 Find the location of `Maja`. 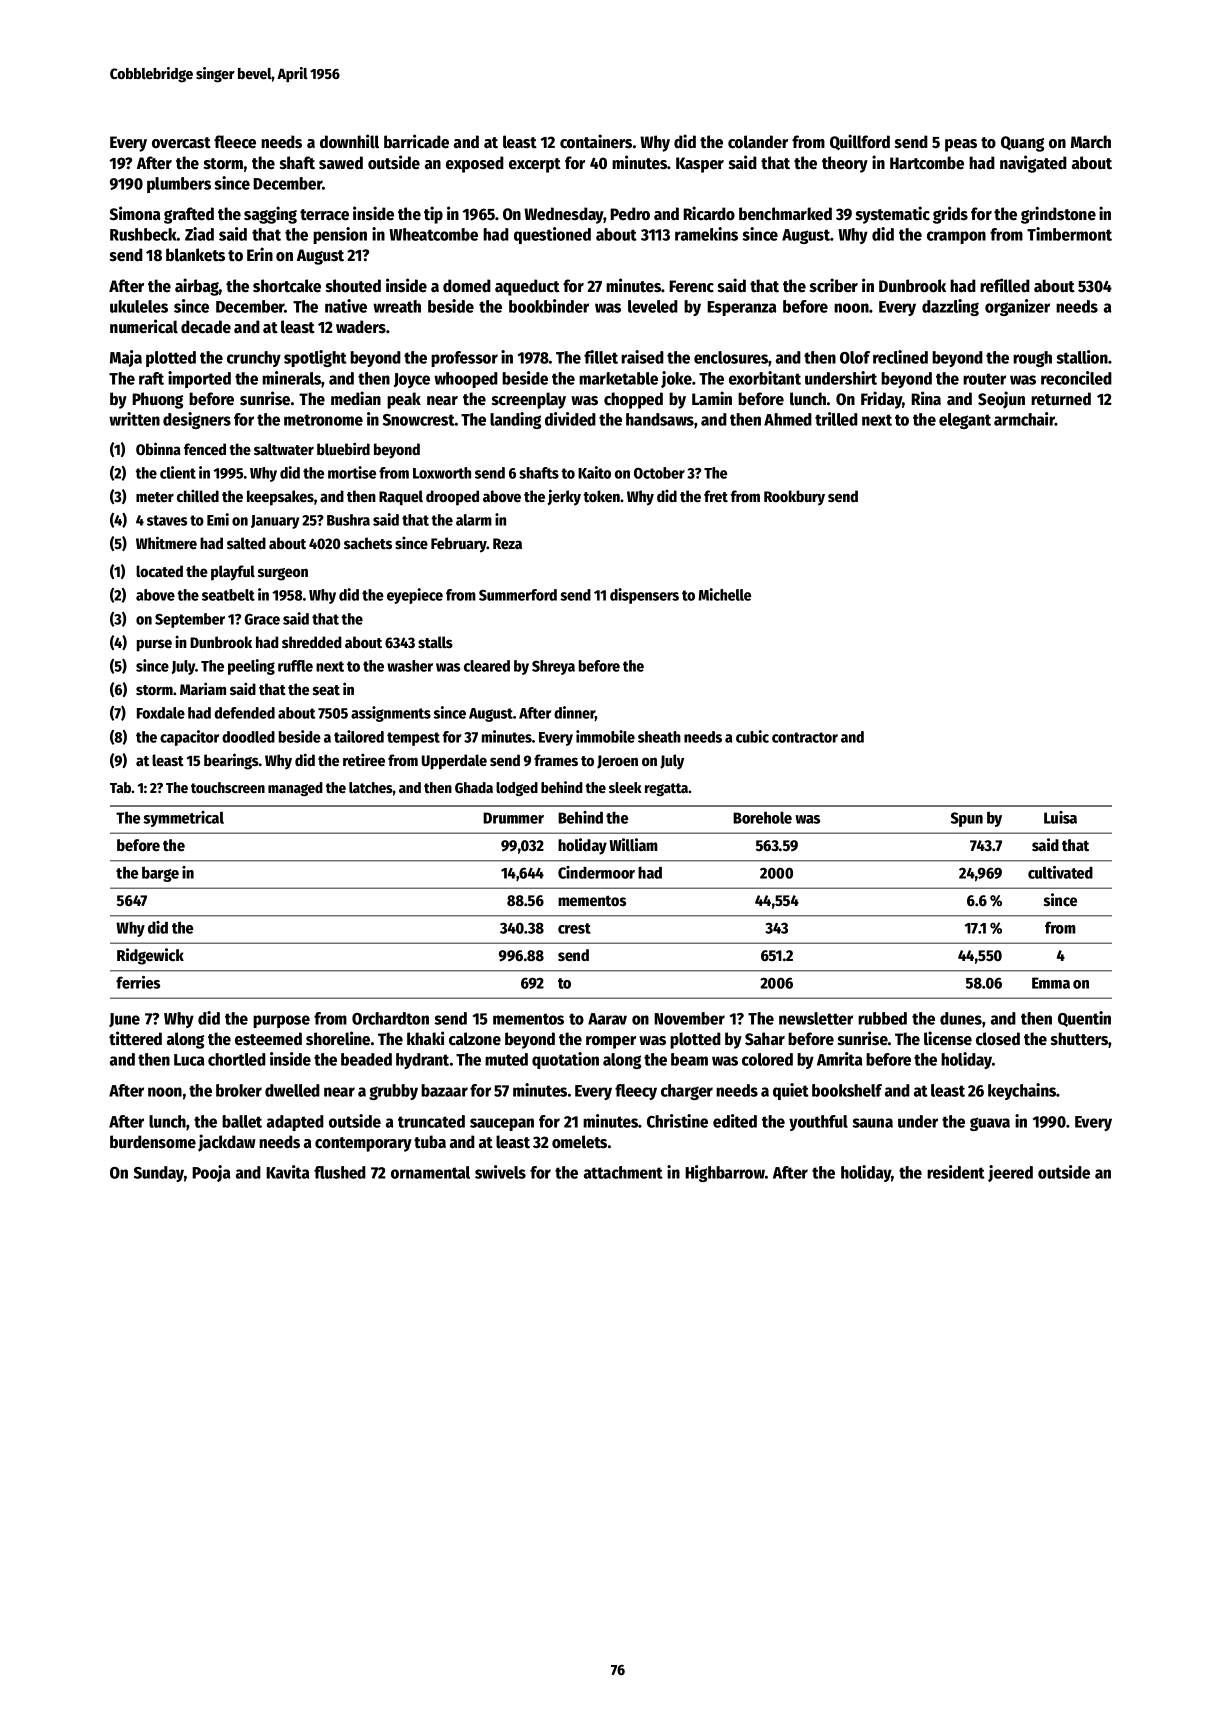

Maja is located at coordinates (126, 358).
